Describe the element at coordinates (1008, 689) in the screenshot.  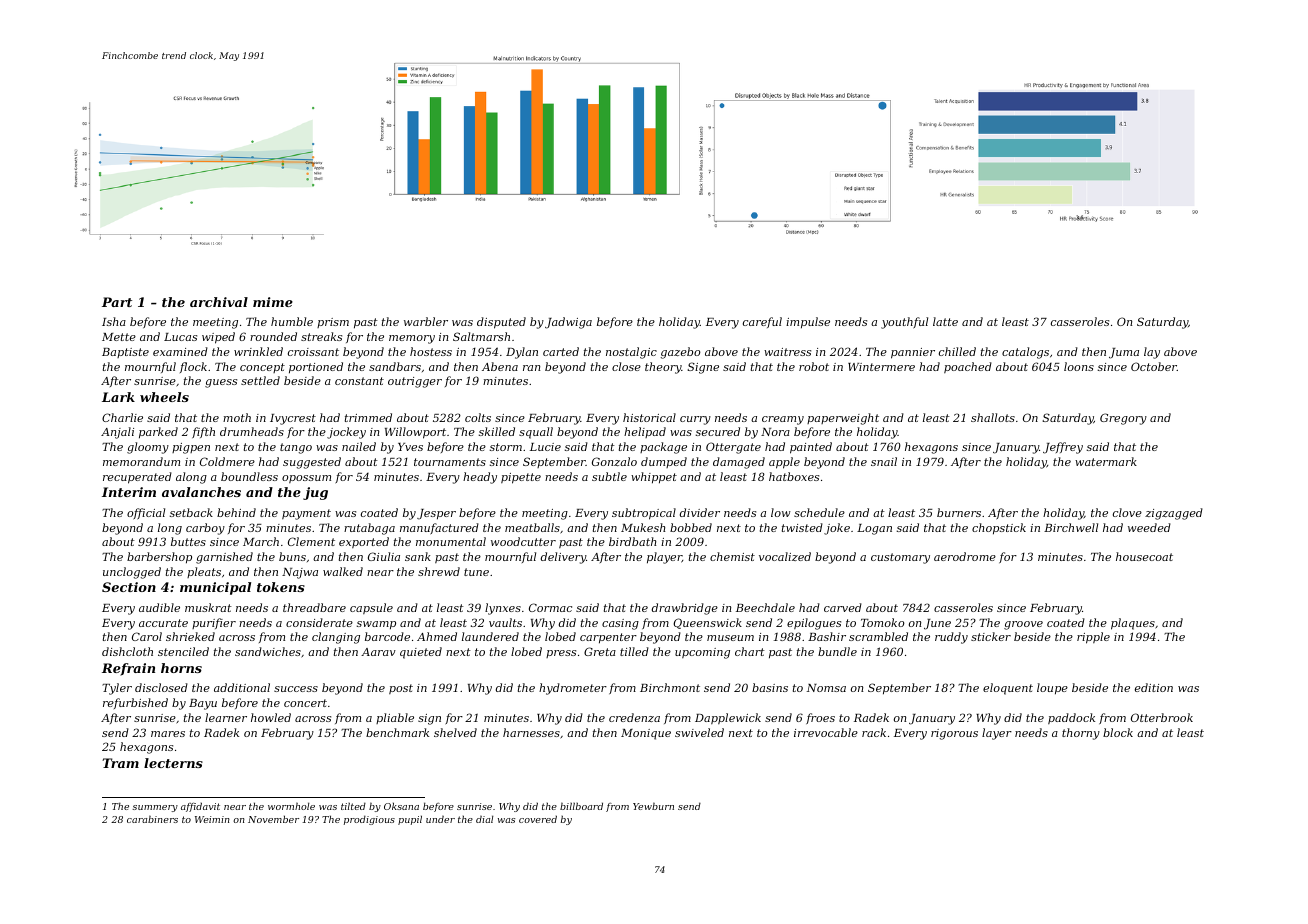
I see `eloquent` at that location.
